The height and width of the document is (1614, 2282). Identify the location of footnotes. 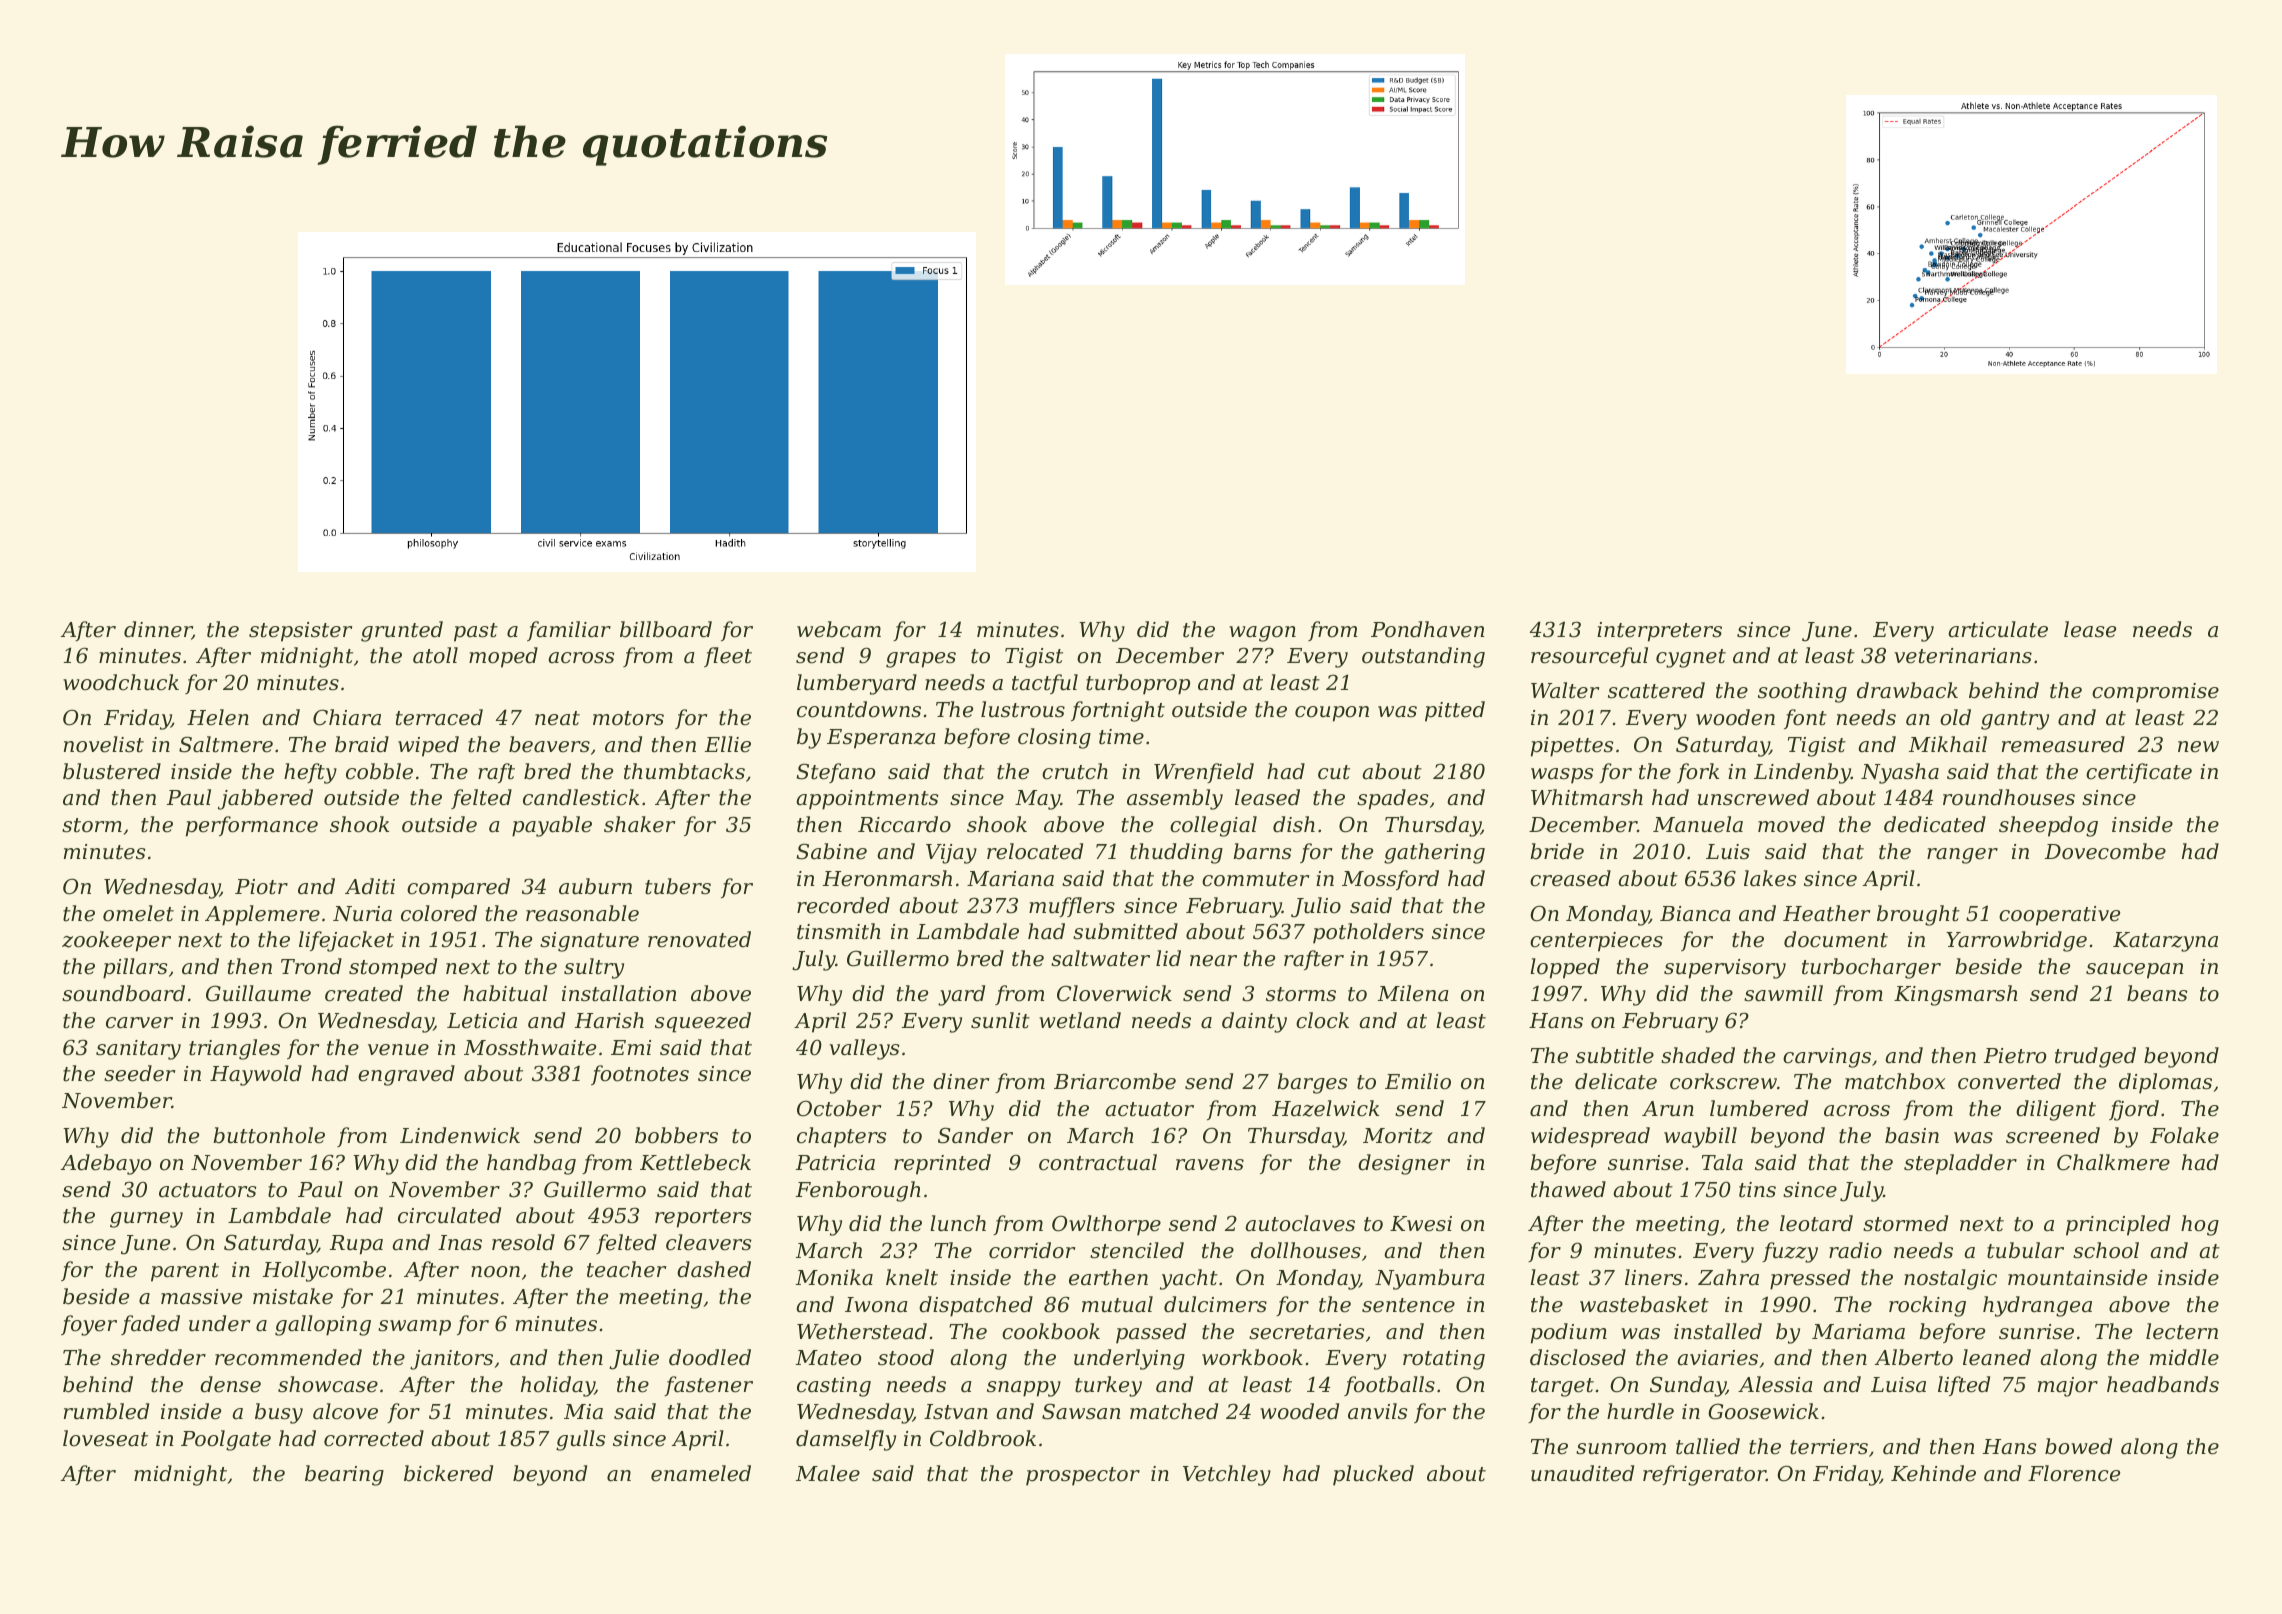
(640, 1075).
